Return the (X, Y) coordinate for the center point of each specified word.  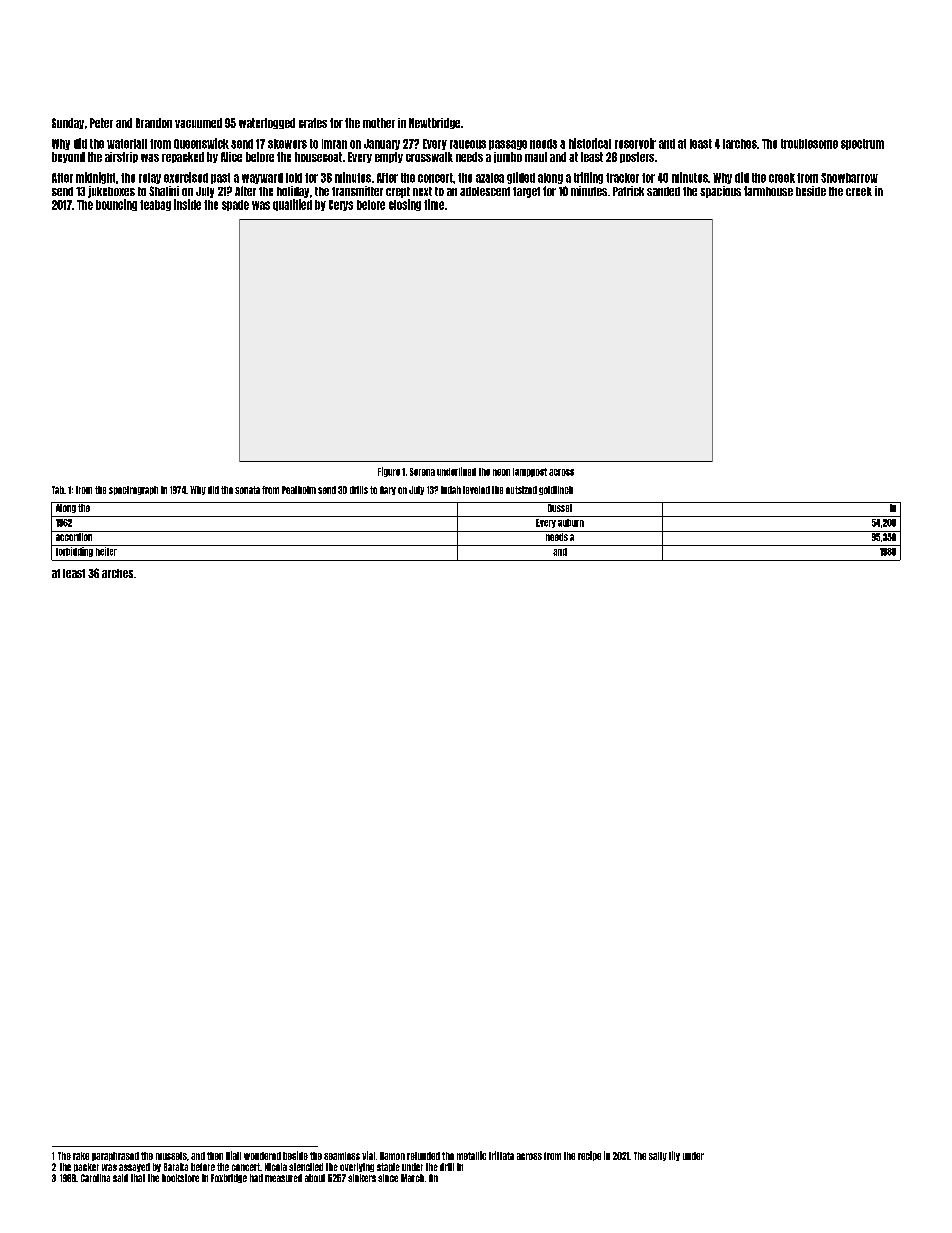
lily (674, 1156)
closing (405, 205)
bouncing (116, 205)
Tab (58, 490)
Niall (233, 1155)
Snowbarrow (849, 178)
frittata (501, 1155)
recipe (589, 1156)
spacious (720, 192)
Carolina (95, 1178)
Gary (388, 490)
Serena (422, 472)
